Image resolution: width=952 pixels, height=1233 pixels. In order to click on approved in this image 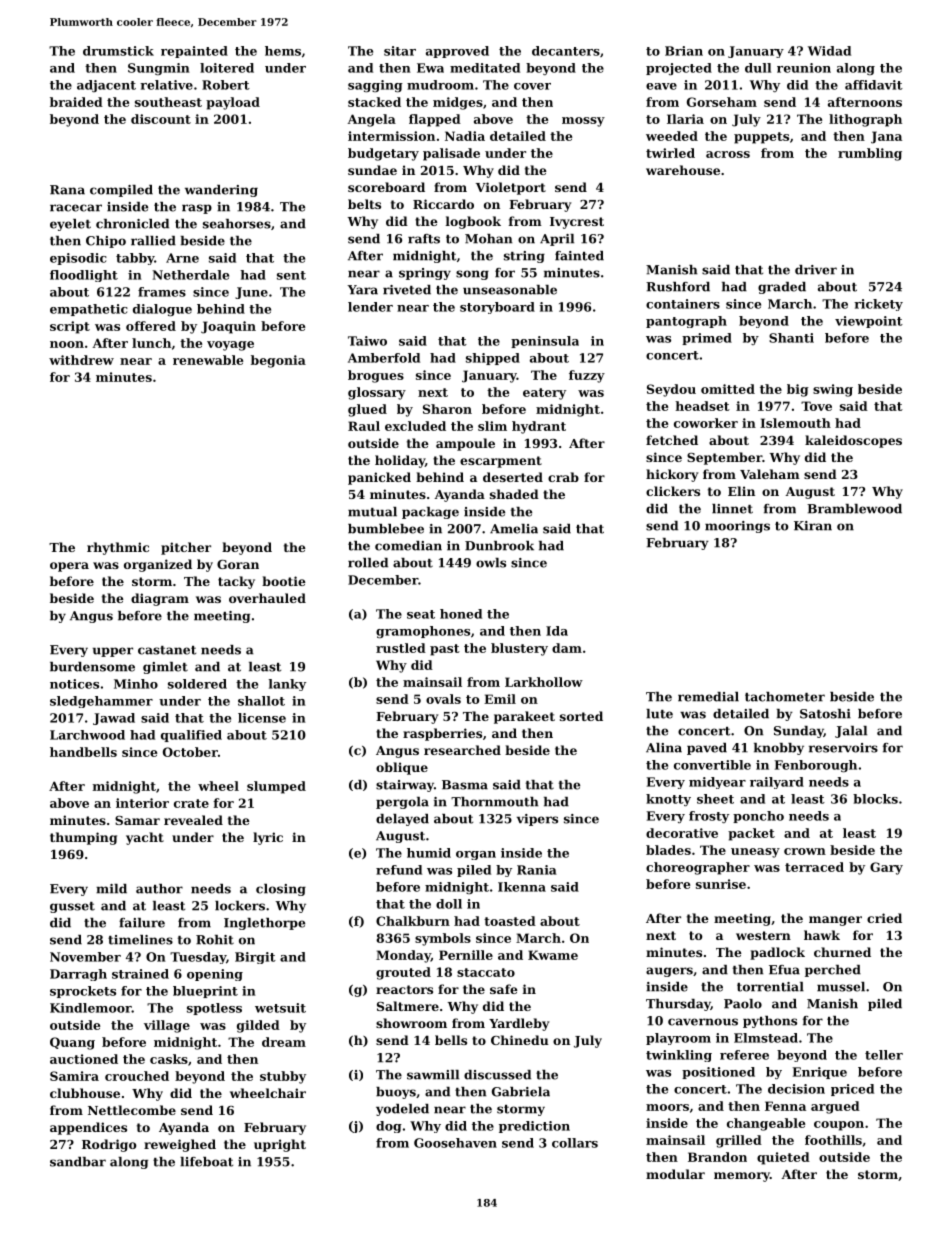, I will do `click(457, 52)`.
